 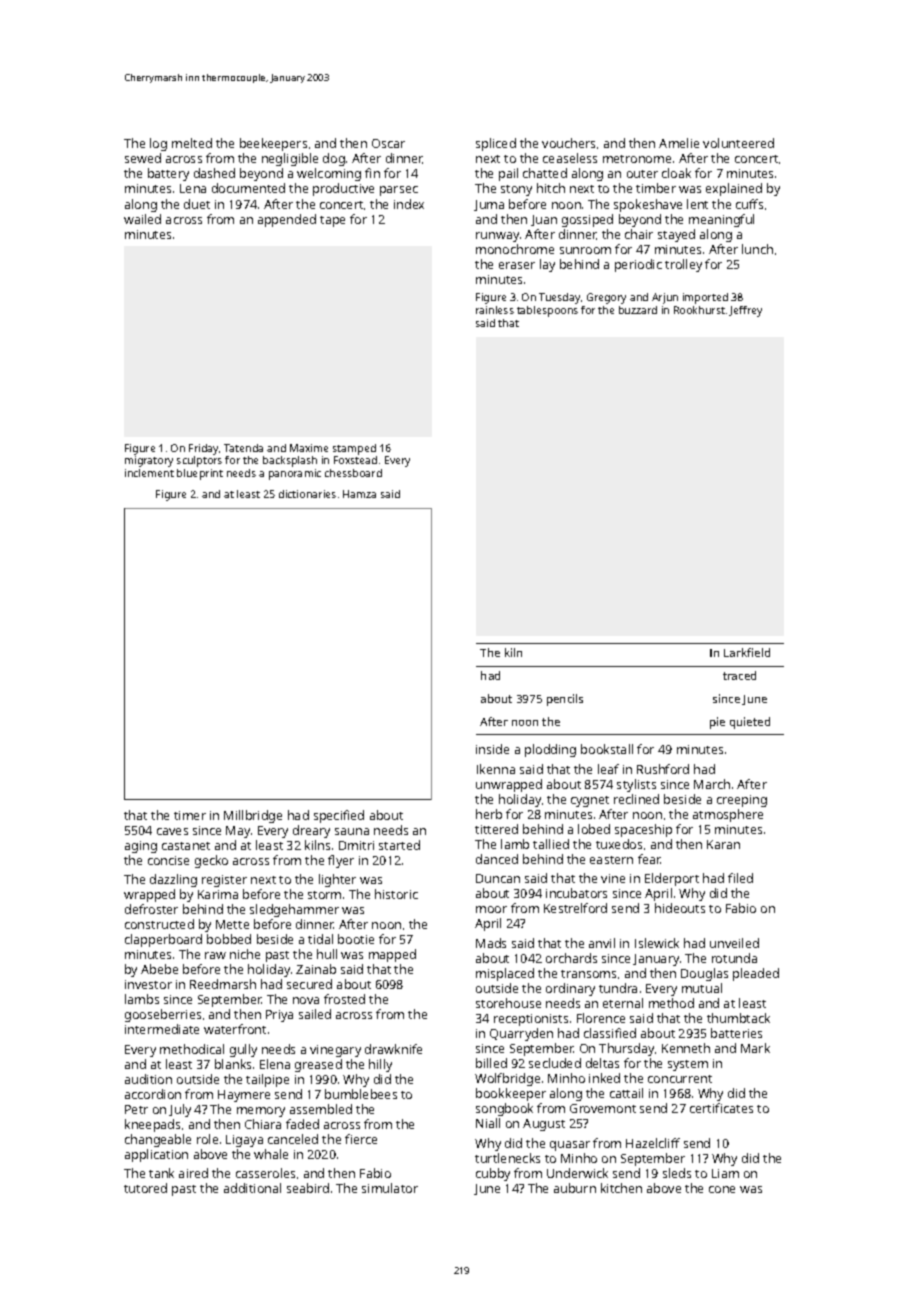 I want to click on ordinary, so click(x=570, y=989).
